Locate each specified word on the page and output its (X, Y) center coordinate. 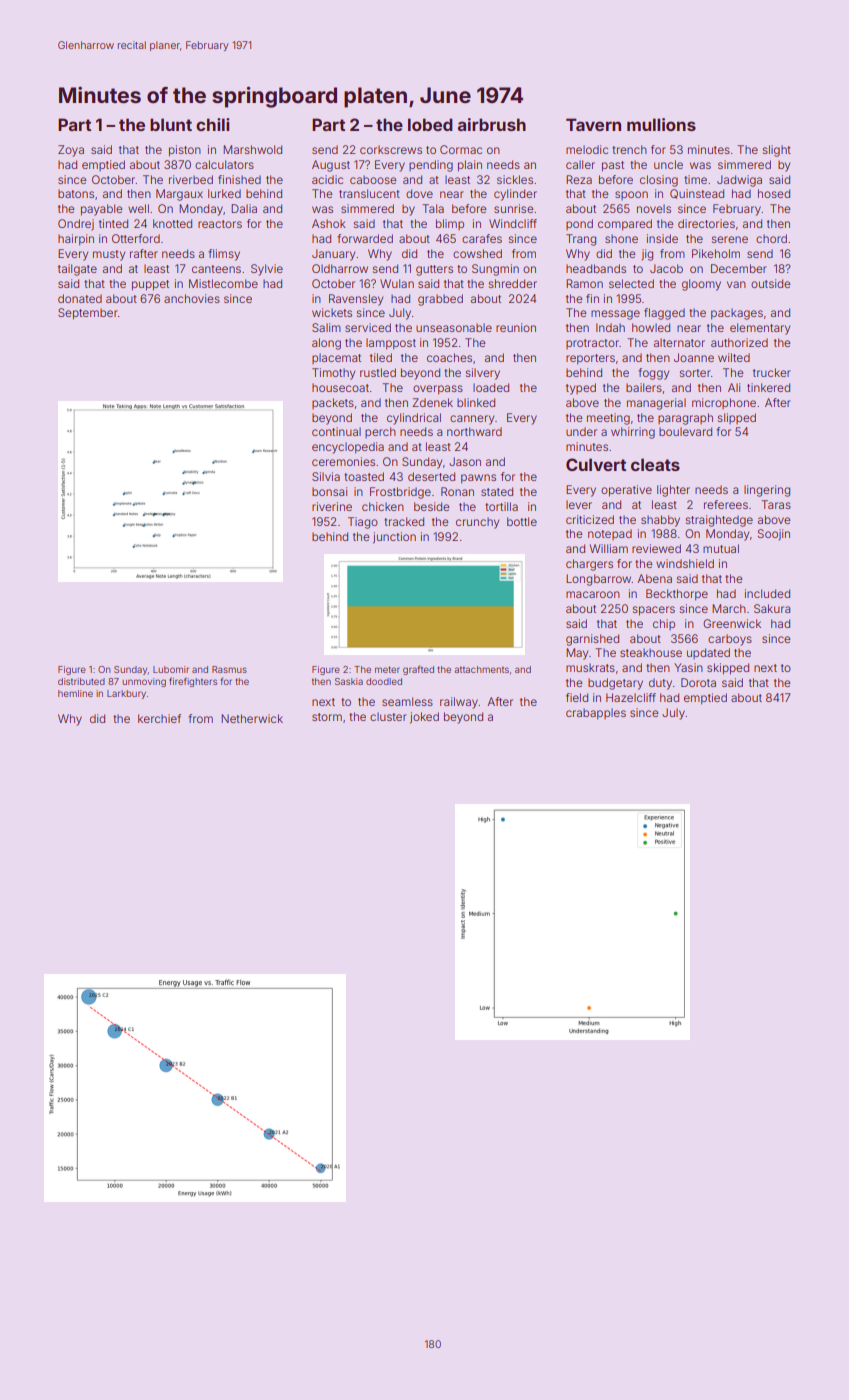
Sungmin (495, 270)
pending (431, 166)
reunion (516, 327)
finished (239, 179)
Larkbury (126, 694)
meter (387, 669)
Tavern (593, 124)
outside (771, 283)
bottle (522, 521)
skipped (728, 669)
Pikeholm (716, 253)
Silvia (326, 476)
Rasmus (229, 669)
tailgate (77, 270)
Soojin (774, 534)
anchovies (192, 298)
